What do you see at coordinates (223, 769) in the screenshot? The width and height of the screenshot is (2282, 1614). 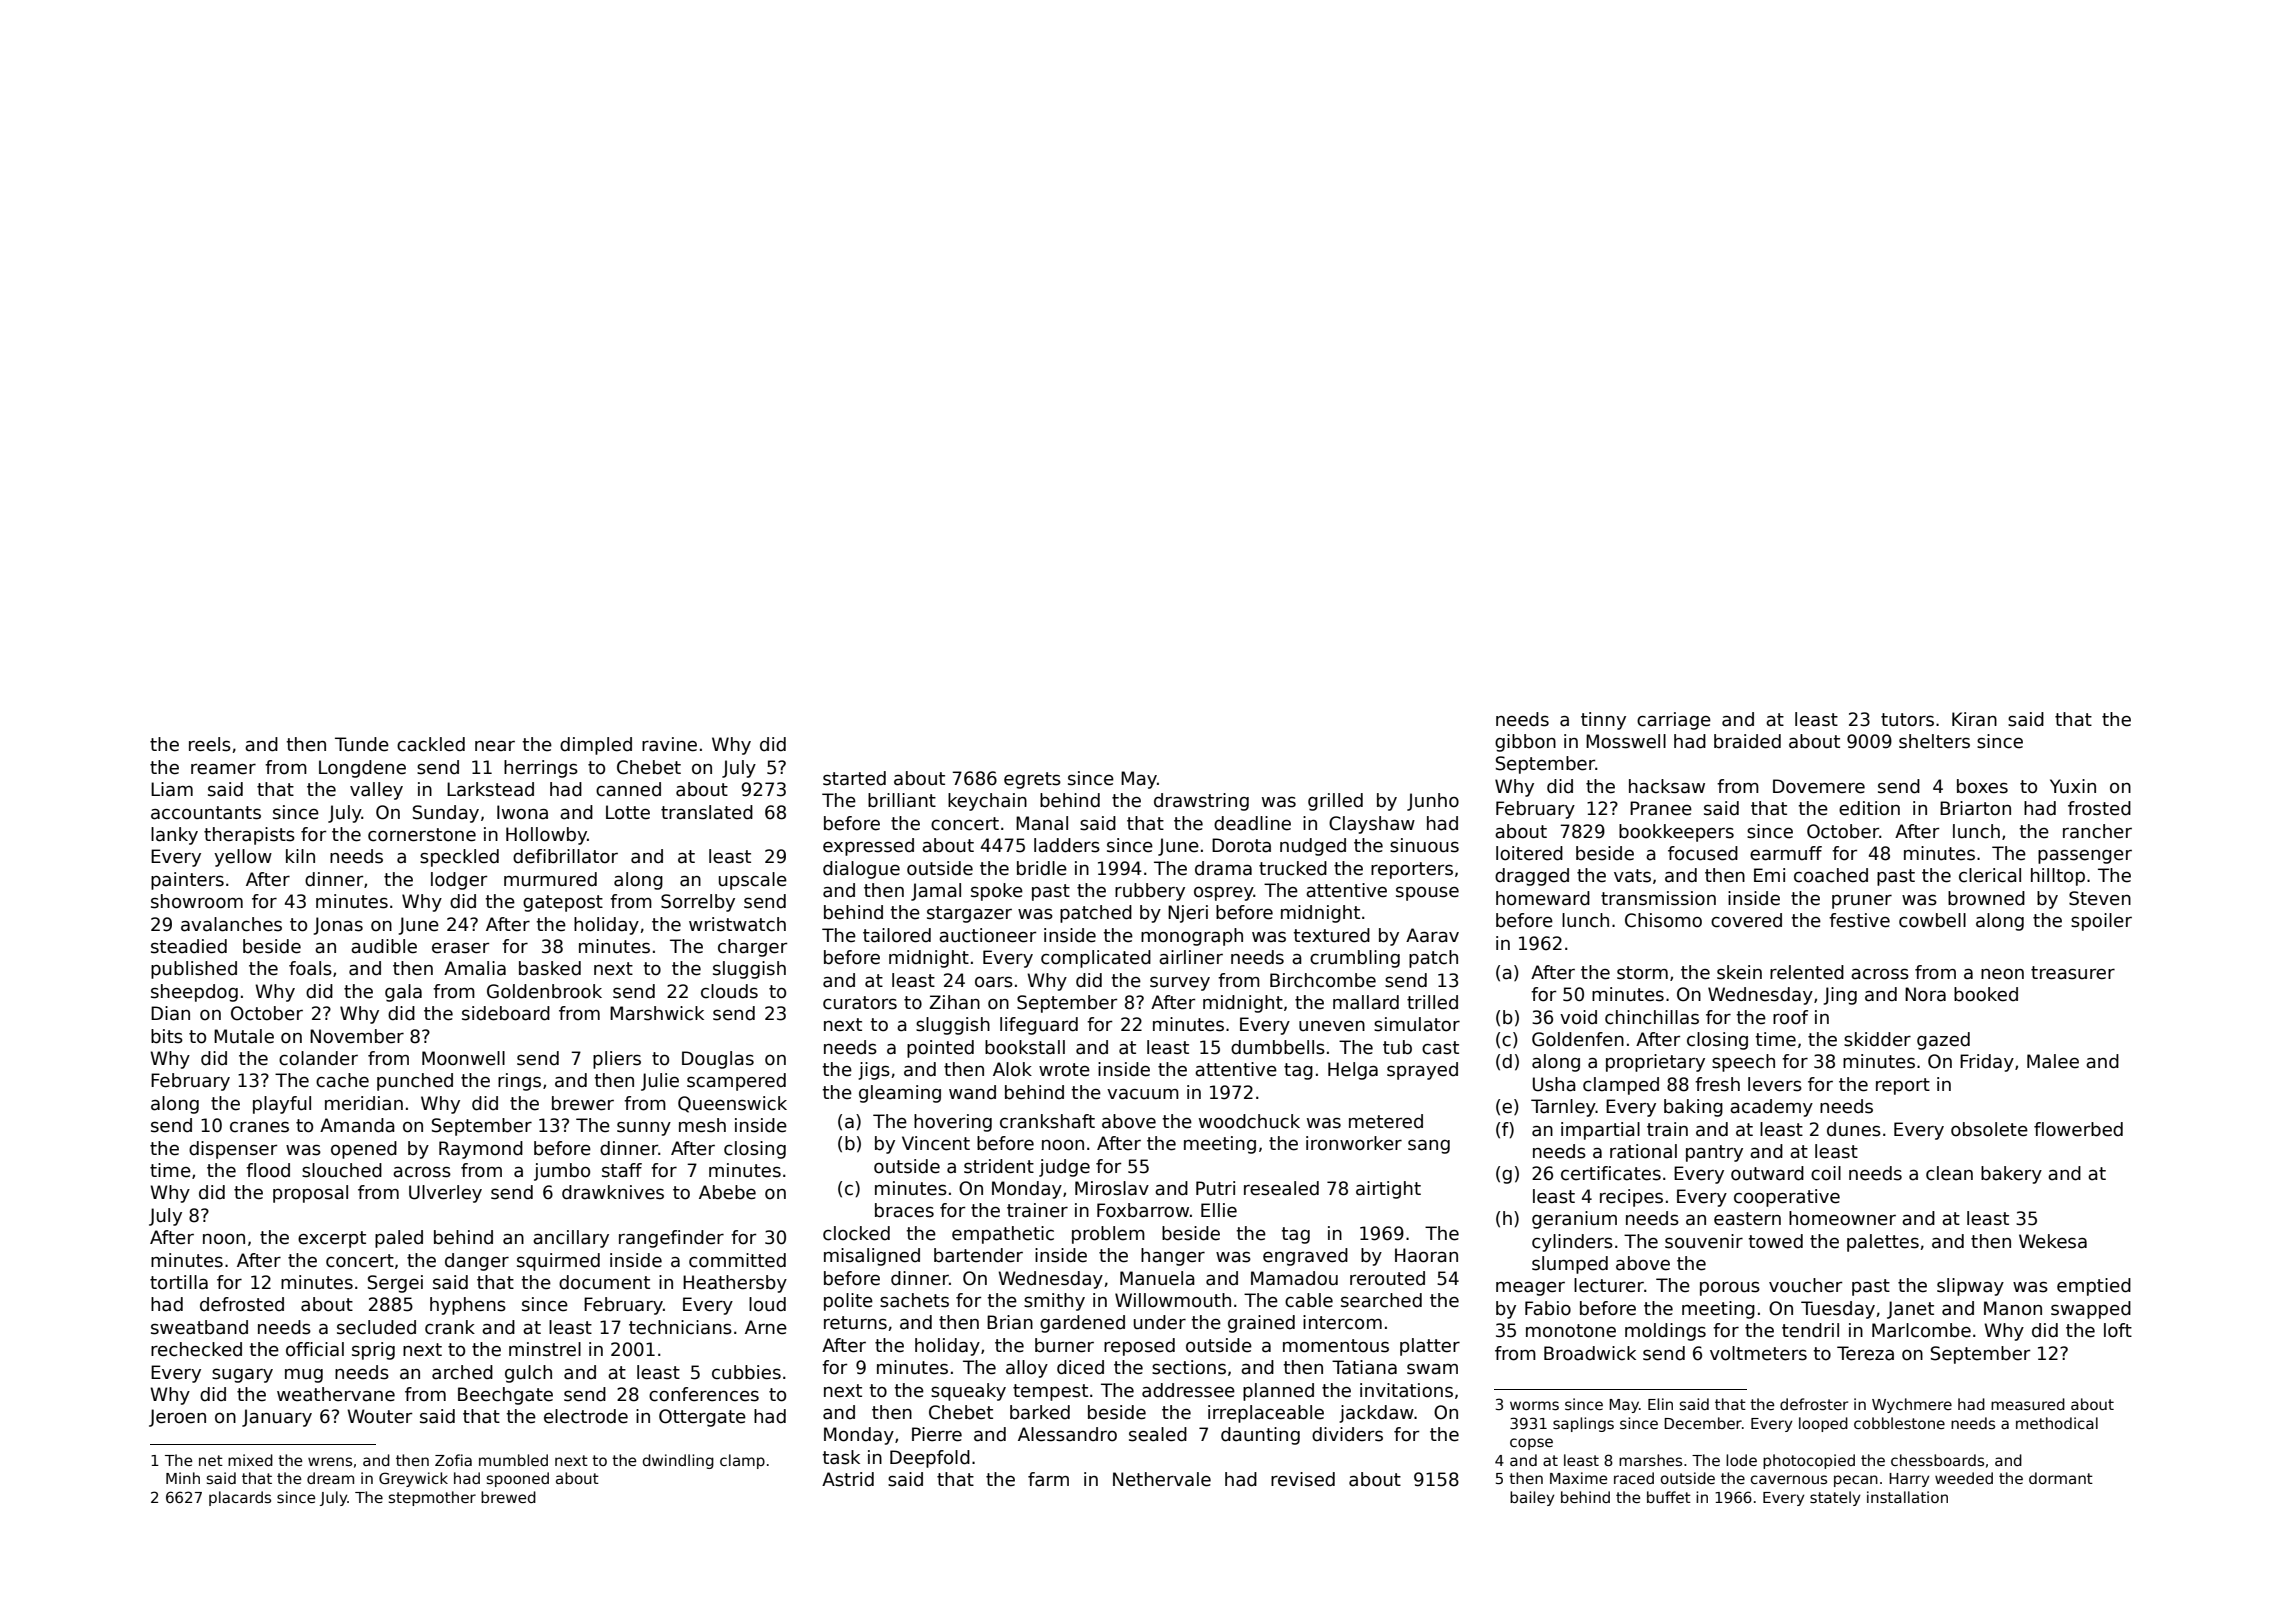 I see `reamer` at bounding box center [223, 769].
